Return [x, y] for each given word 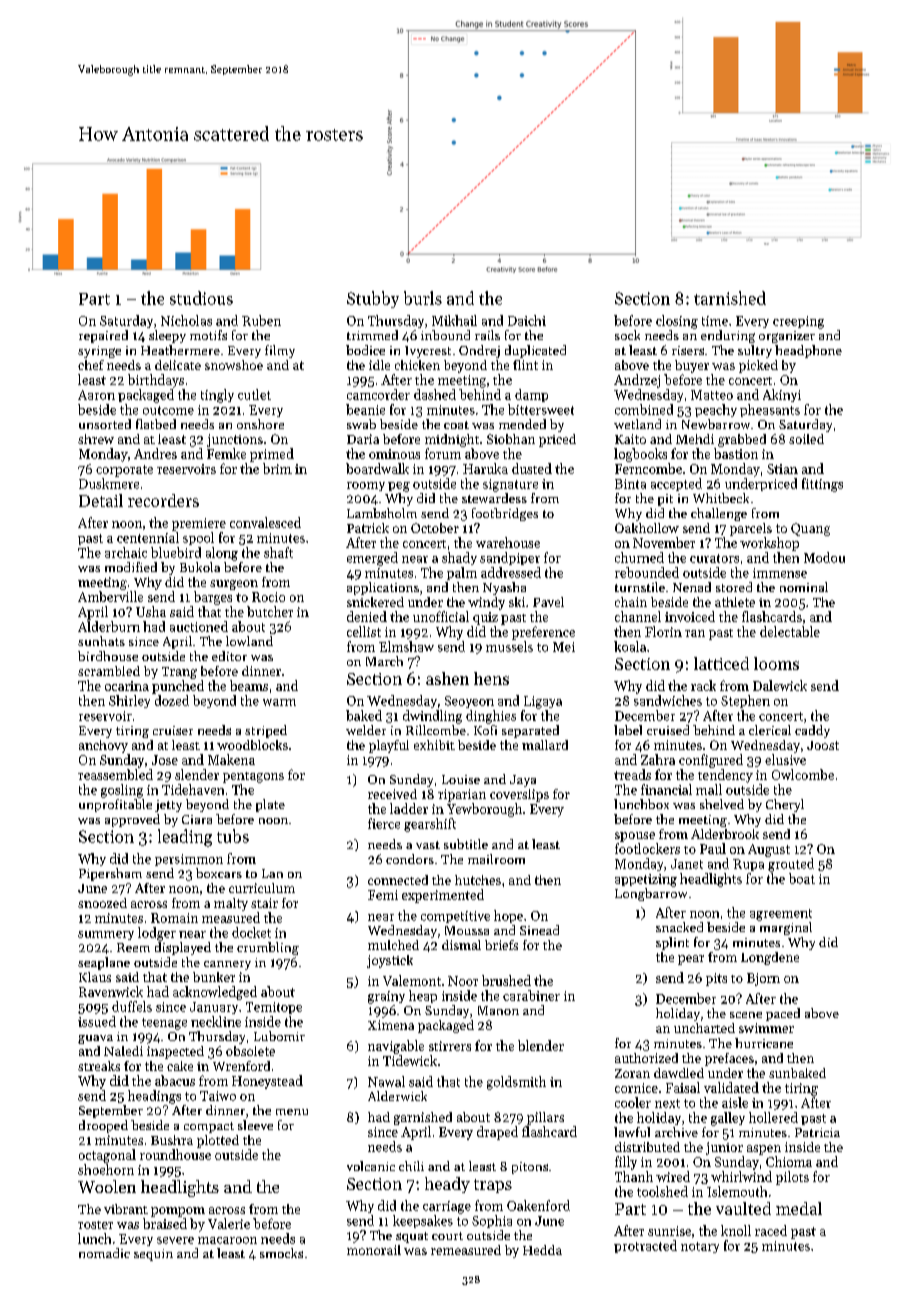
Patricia [817, 1132]
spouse [635, 837]
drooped [103, 1126]
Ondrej [479, 351]
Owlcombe [803, 774]
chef [91, 365]
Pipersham [110, 874]
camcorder [378, 394]
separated [530, 731]
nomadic [104, 1253]
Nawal [386, 1081]
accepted [676, 484]
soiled [806, 439]
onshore [260, 424]
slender [197, 774]
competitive [455, 917]
